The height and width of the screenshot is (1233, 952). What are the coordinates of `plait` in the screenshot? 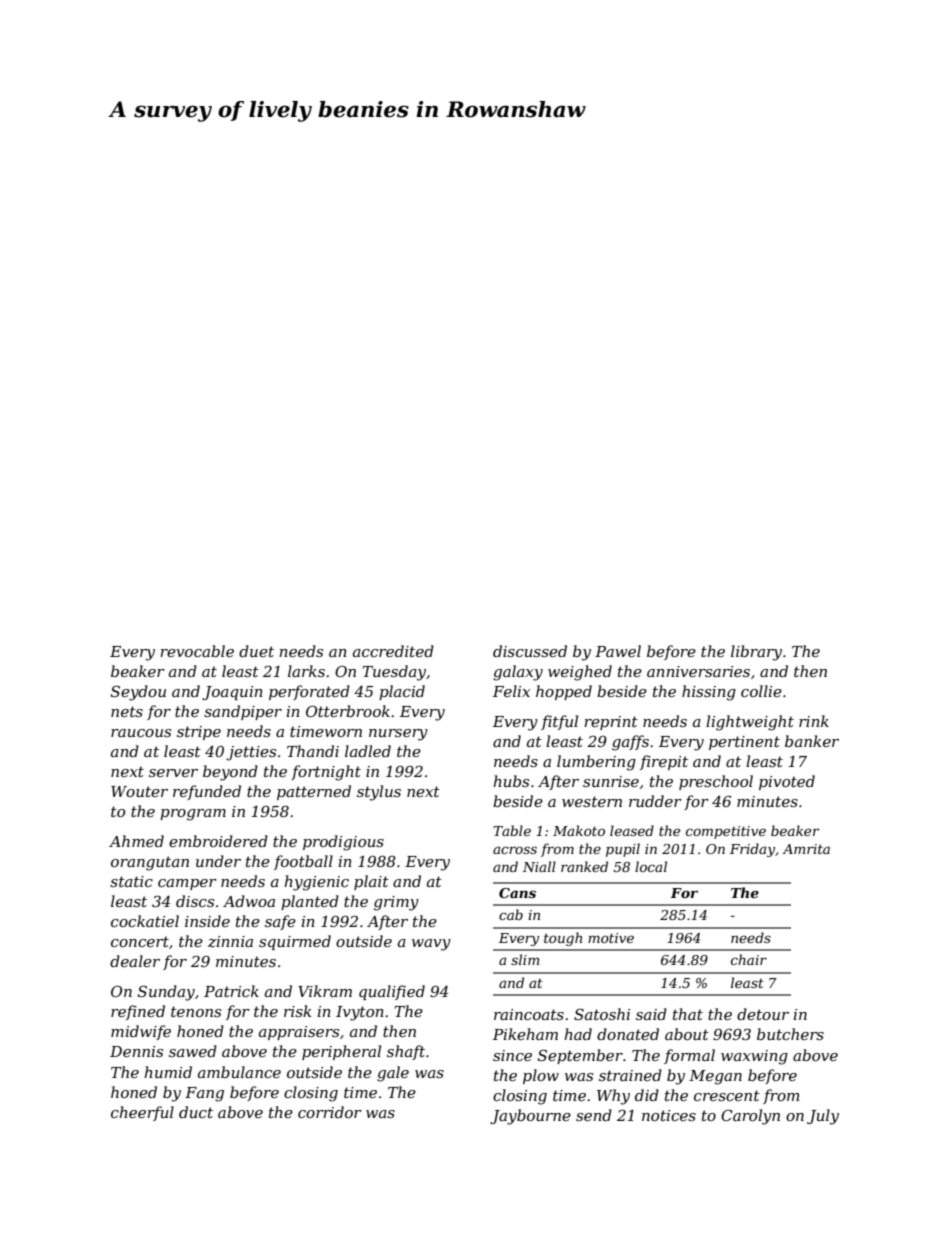 It's located at (371, 882).
